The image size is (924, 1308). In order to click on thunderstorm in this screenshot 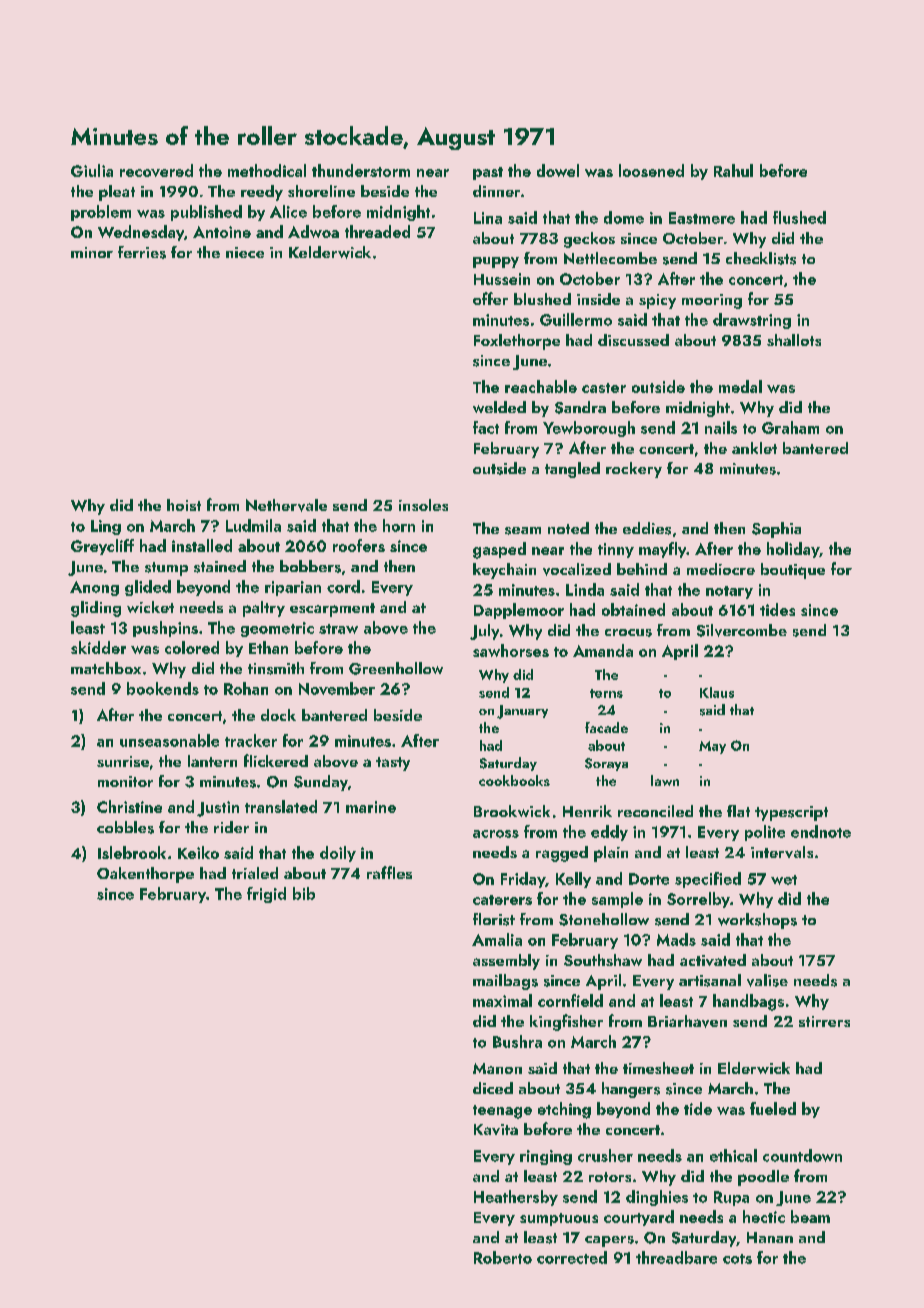, I will do `click(361, 170)`.
